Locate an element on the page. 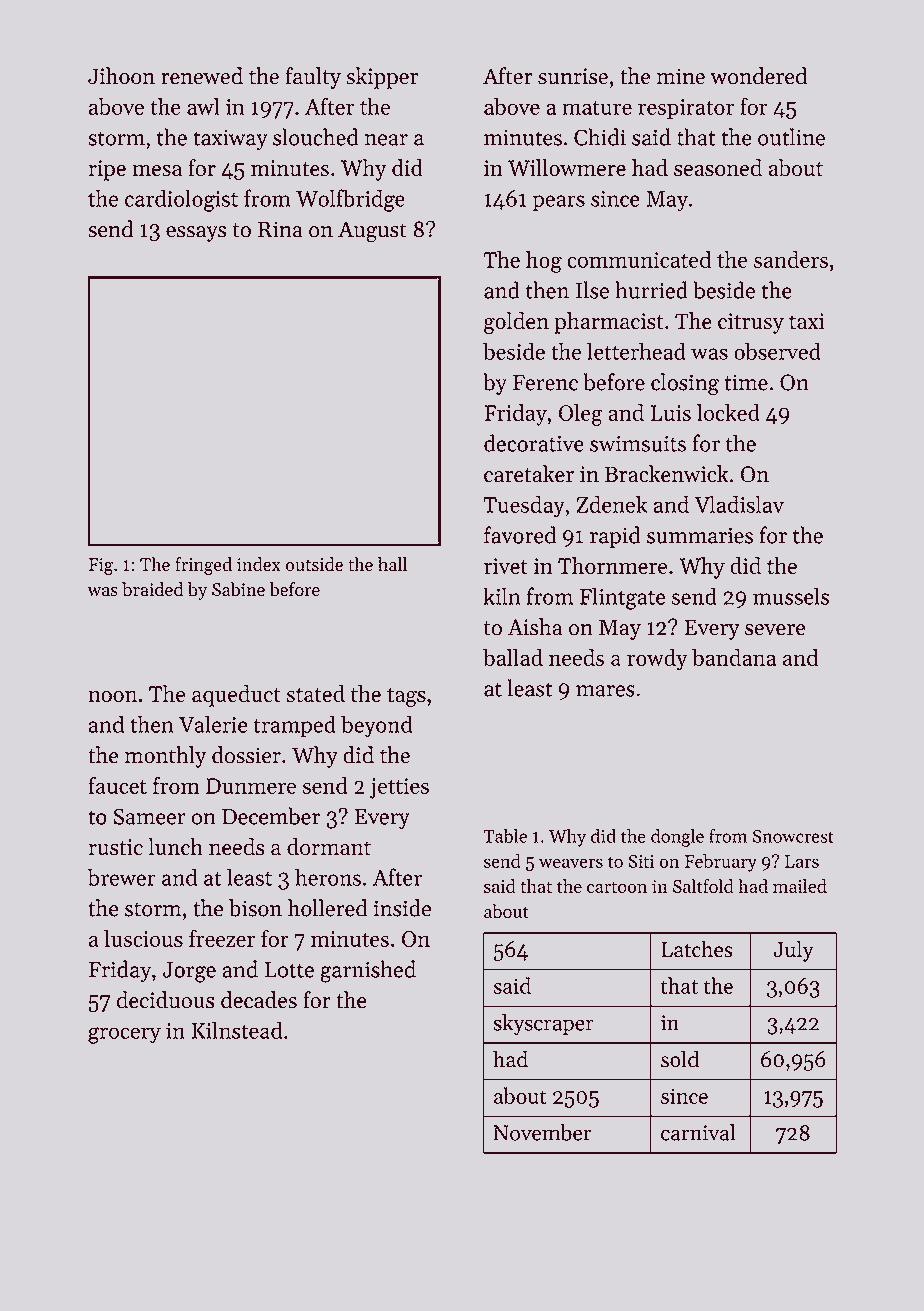 The width and height of the page is (924, 1311). summaries is located at coordinates (700, 535).
